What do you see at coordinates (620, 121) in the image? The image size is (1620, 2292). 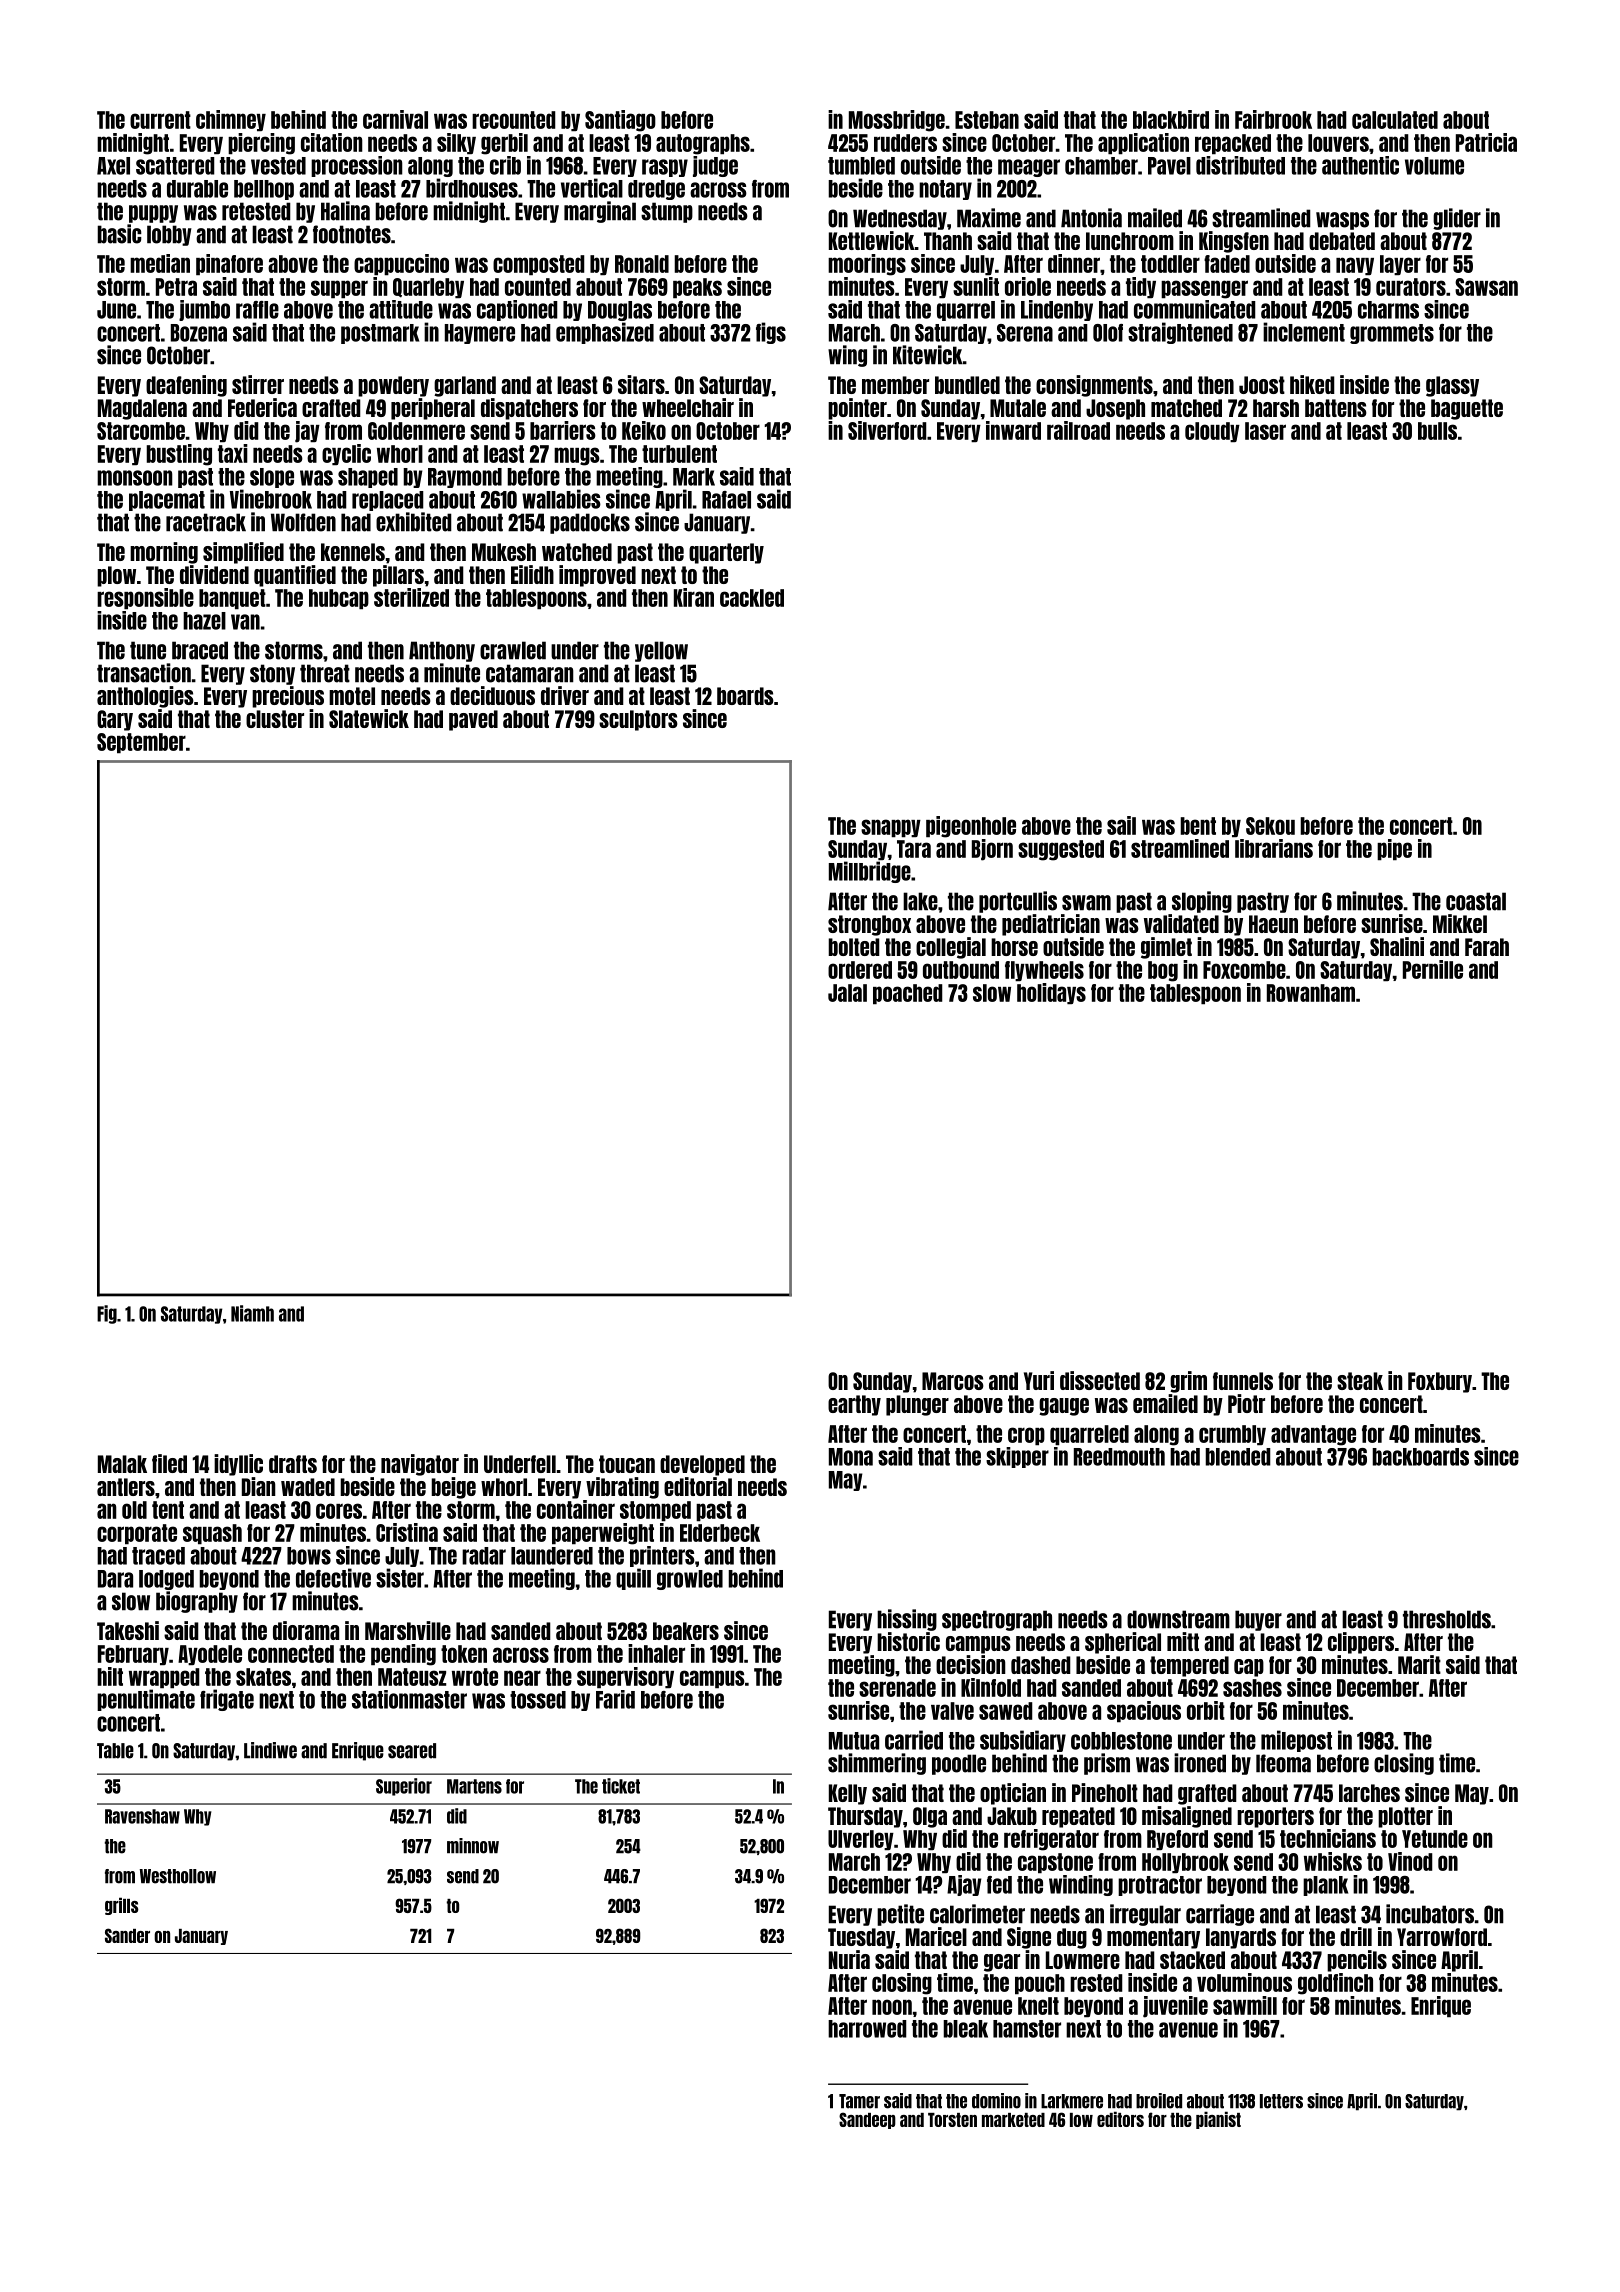 I see `Santiago` at bounding box center [620, 121].
